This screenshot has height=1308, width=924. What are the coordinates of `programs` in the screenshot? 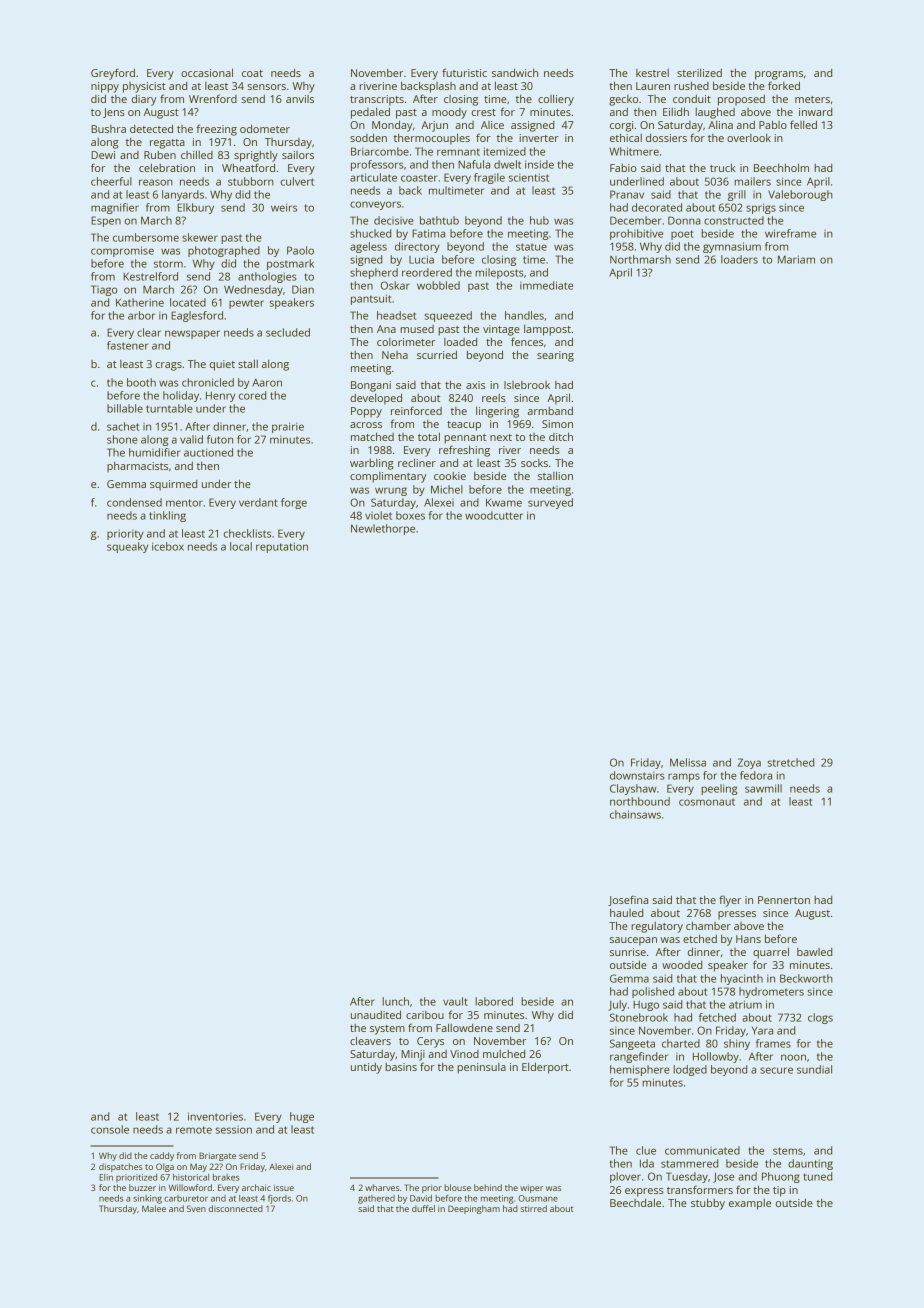 It's located at (779, 75).
